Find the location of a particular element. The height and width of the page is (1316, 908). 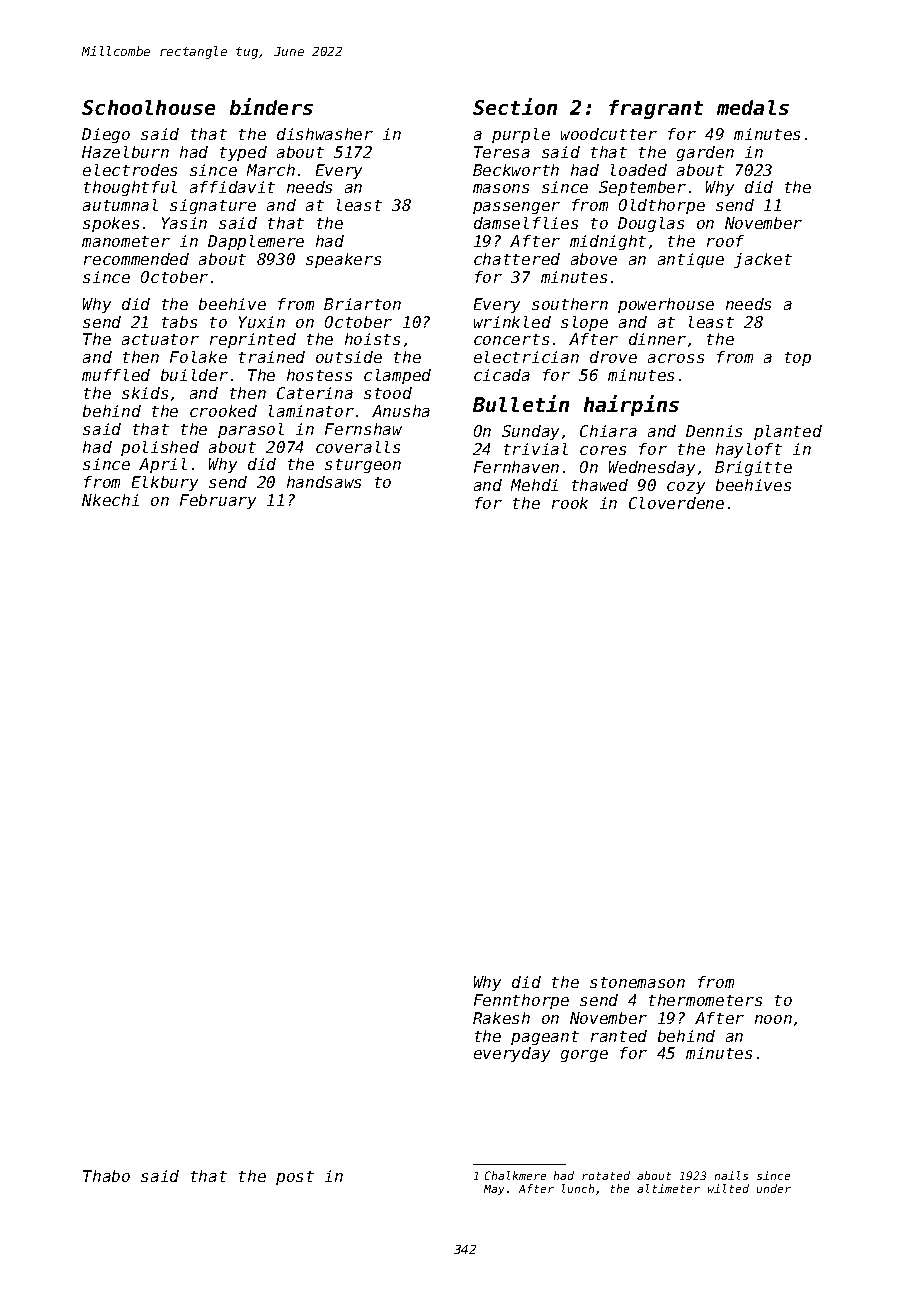

February is located at coordinates (218, 501).
